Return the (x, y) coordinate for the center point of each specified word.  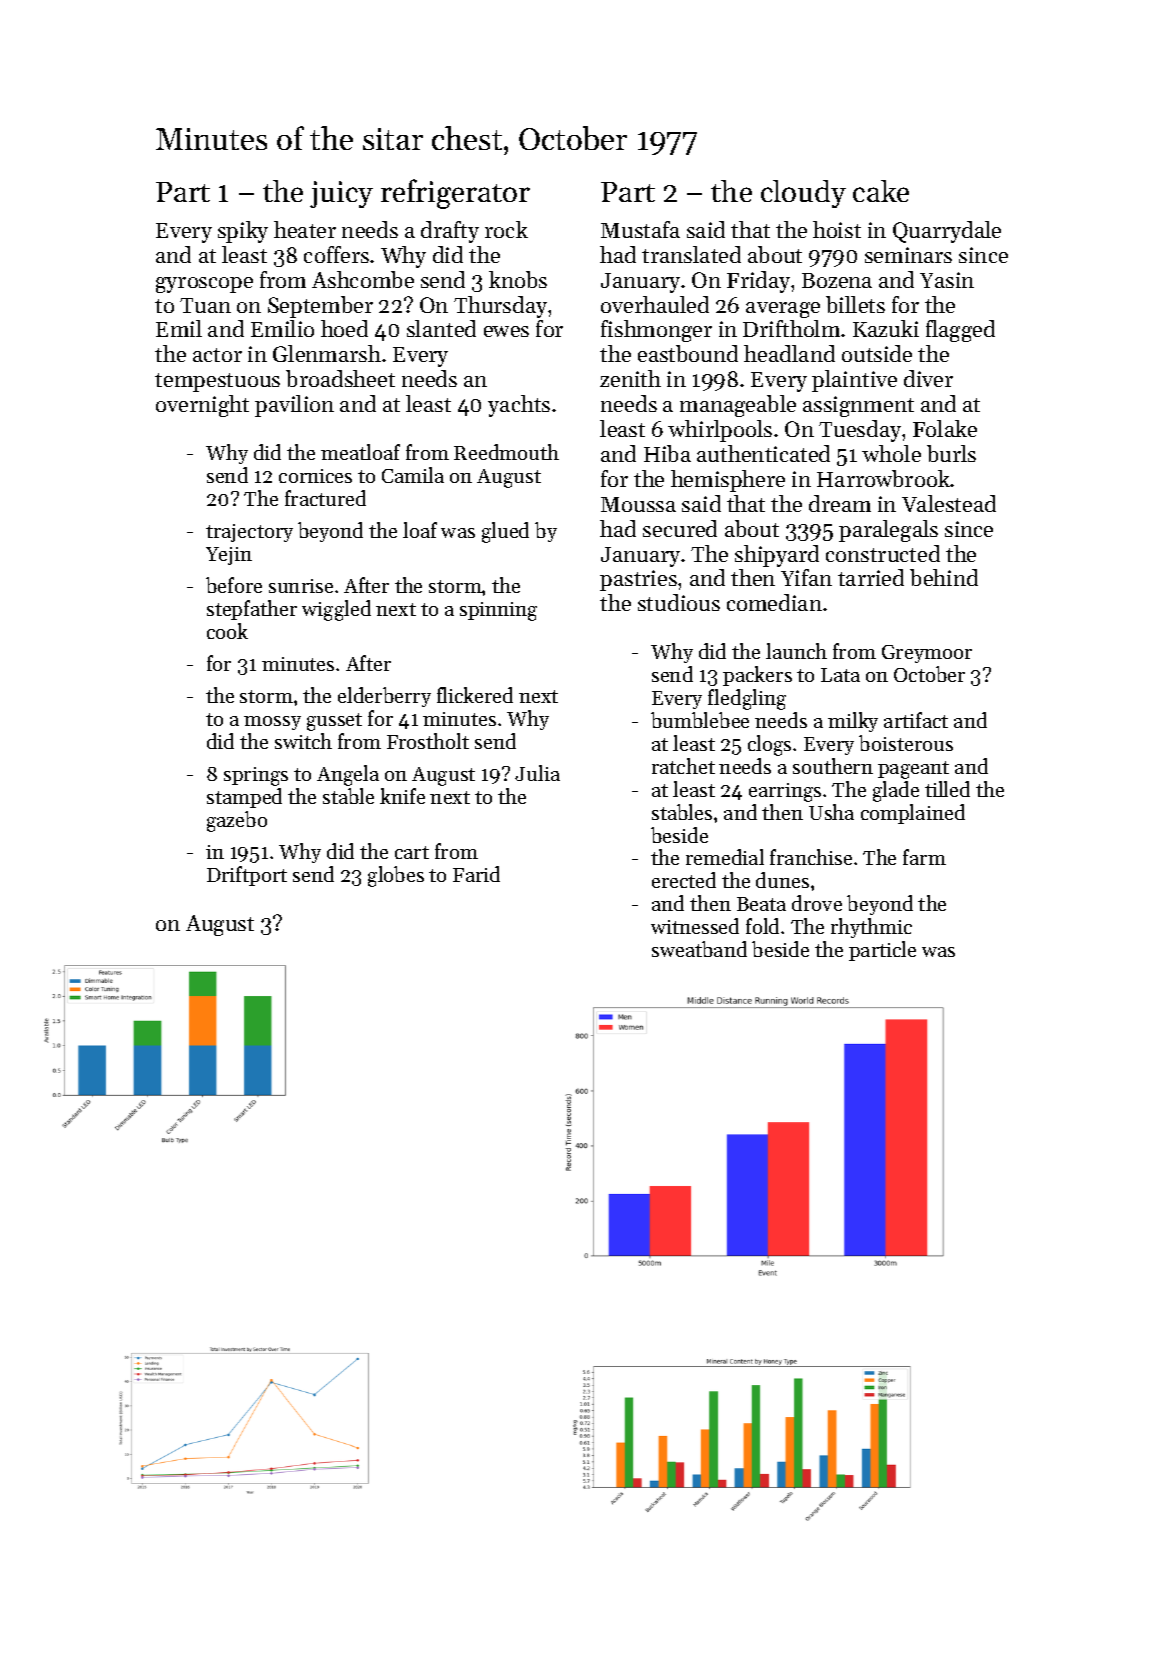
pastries (638, 580)
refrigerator (455, 194)
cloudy (803, 194)
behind (944, 577)
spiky (243, 232)
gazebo (237, 821)
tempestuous (217, 382)
